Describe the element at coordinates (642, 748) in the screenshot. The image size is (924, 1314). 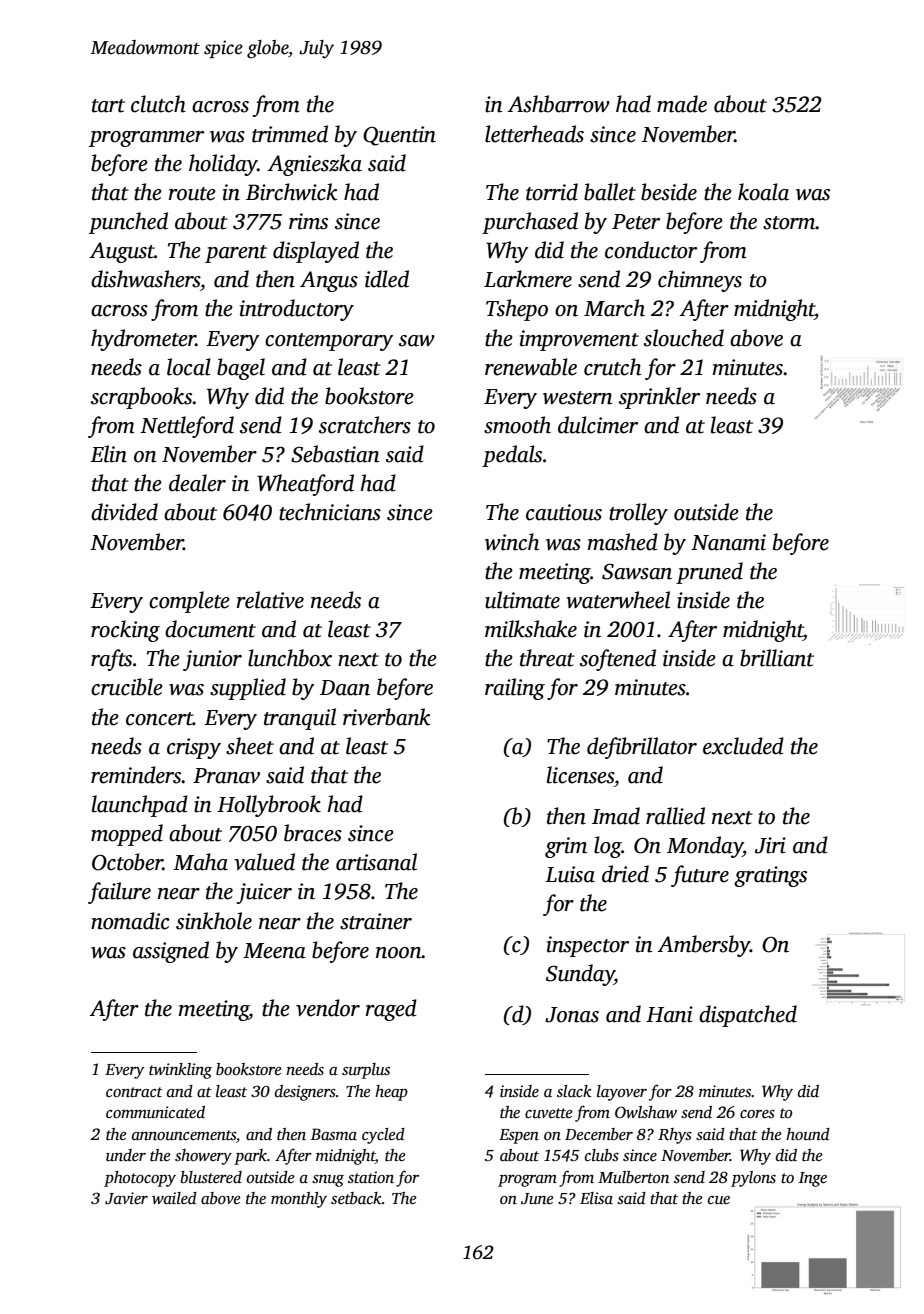
I see `defibrillator` at that location.
